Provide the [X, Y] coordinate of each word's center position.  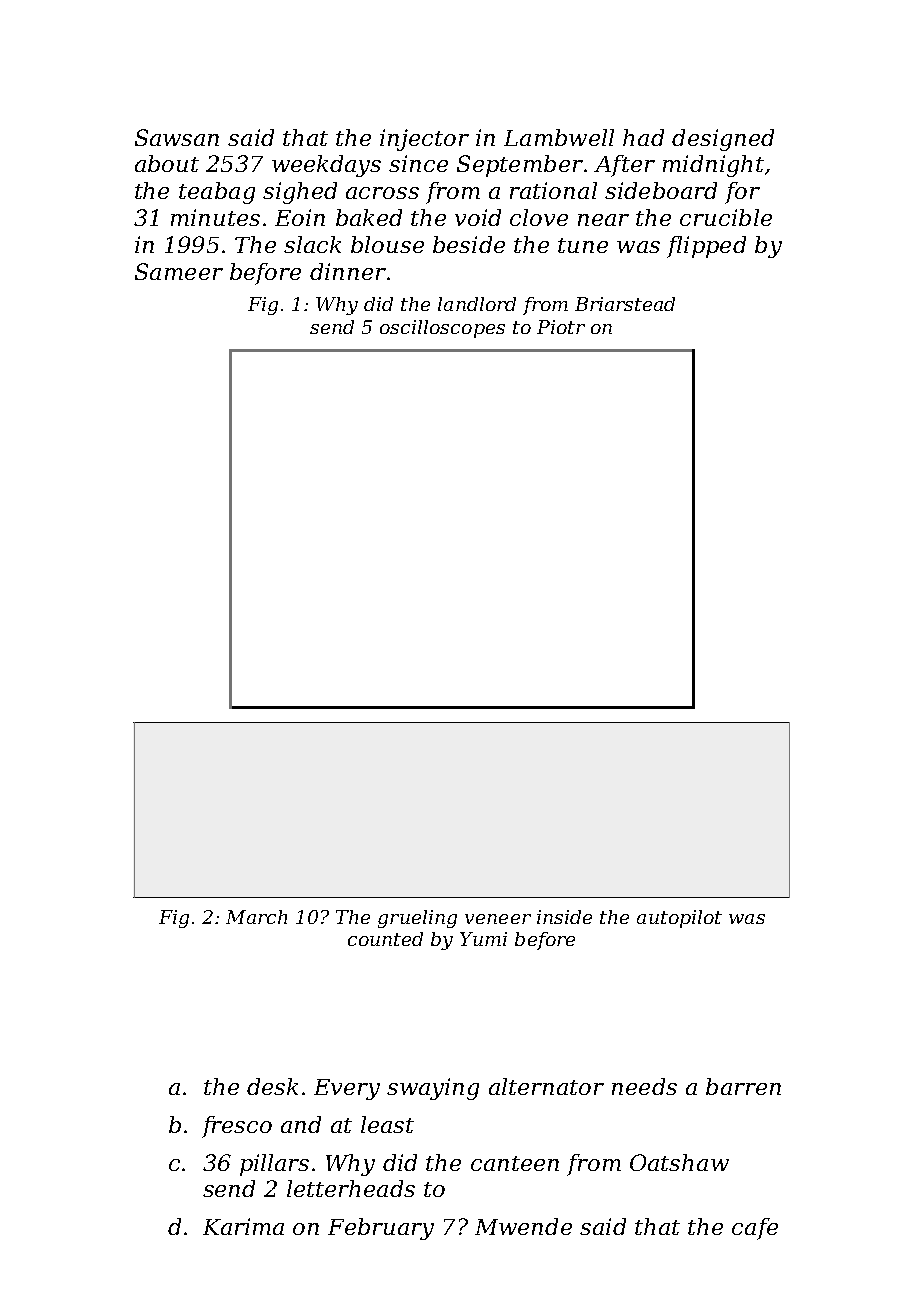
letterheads [351, 1188]
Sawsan [177, 137]
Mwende [523, 1226]
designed [723, 140]
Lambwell [559, 137]
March [256, 917]
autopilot [679, 919]
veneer [498, 919]
